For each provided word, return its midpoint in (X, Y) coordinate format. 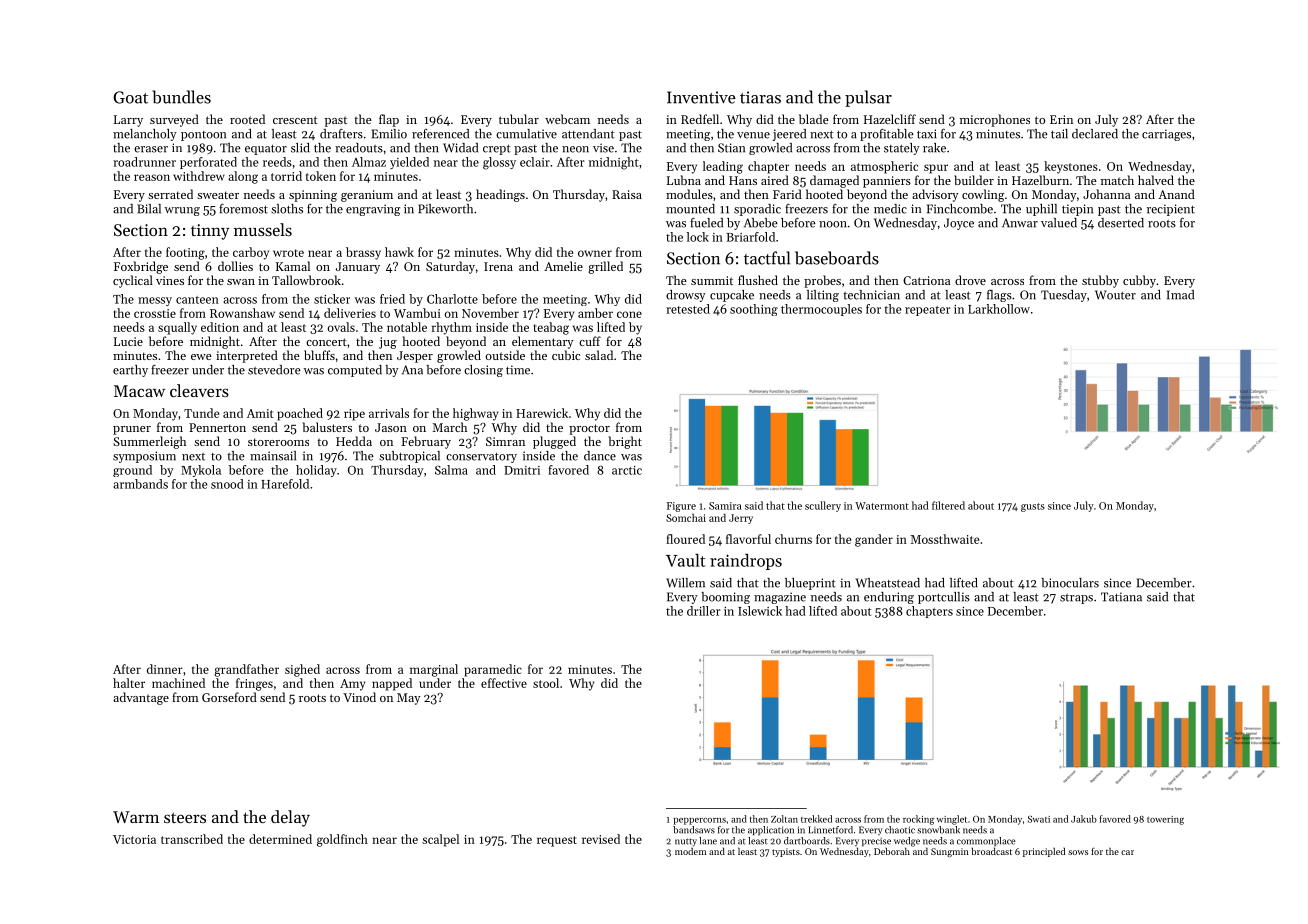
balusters (327, 427)
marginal (434, 670)
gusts (1033, 507)
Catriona (926, 280)
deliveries (350, 313)
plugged (554, 442)
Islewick (760, 611)
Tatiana (1121, 597)
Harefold (285, 484)
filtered (948, 505)
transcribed (192, 839)
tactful (767, 258)
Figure (681, 507)
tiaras (760, 97)
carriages (1166, 135)
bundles (181, 97)
